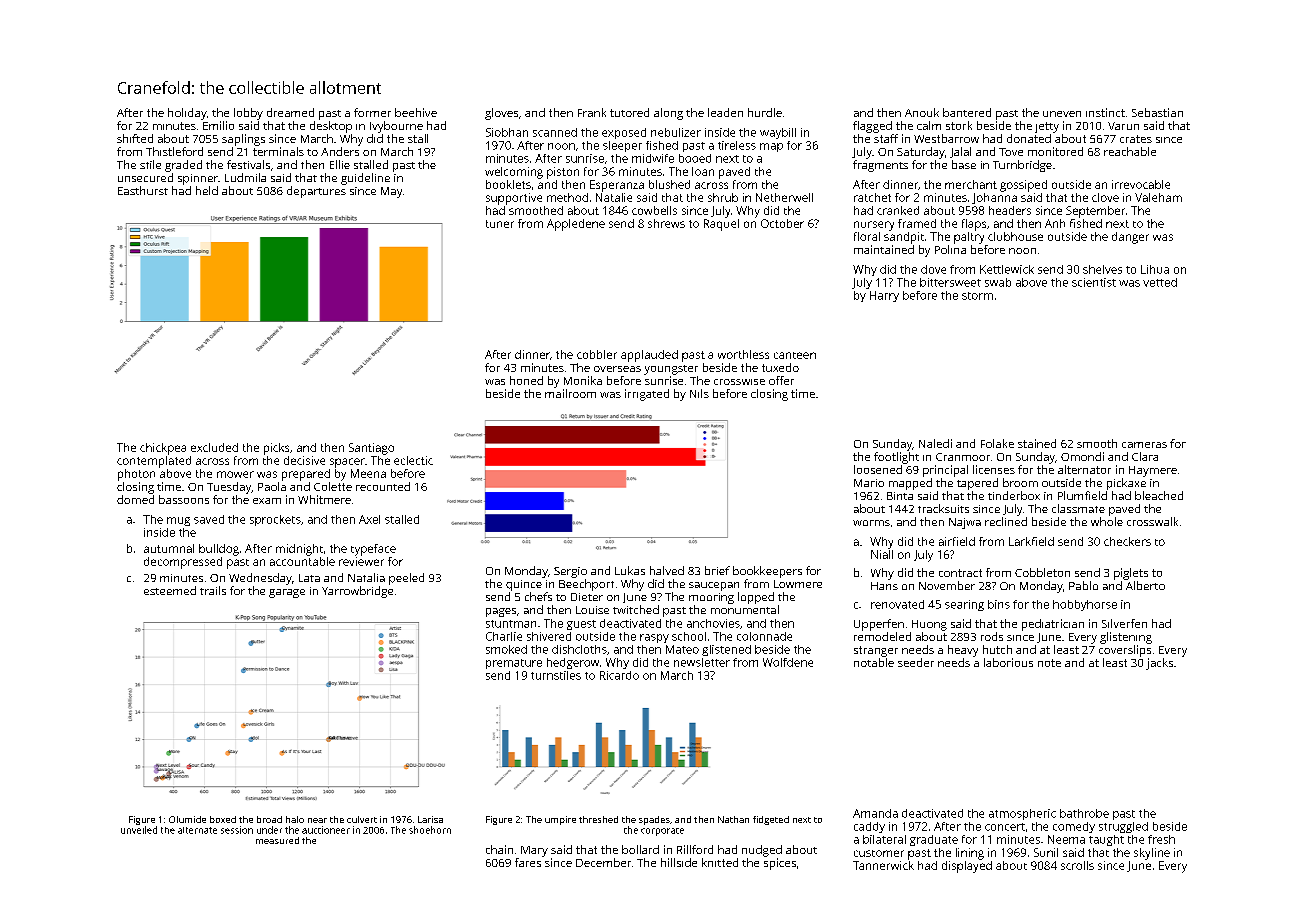  What do you see at coordinates (145, 177) in the screenshot?
I see `unsecured` at bounding box center [145, 177].
